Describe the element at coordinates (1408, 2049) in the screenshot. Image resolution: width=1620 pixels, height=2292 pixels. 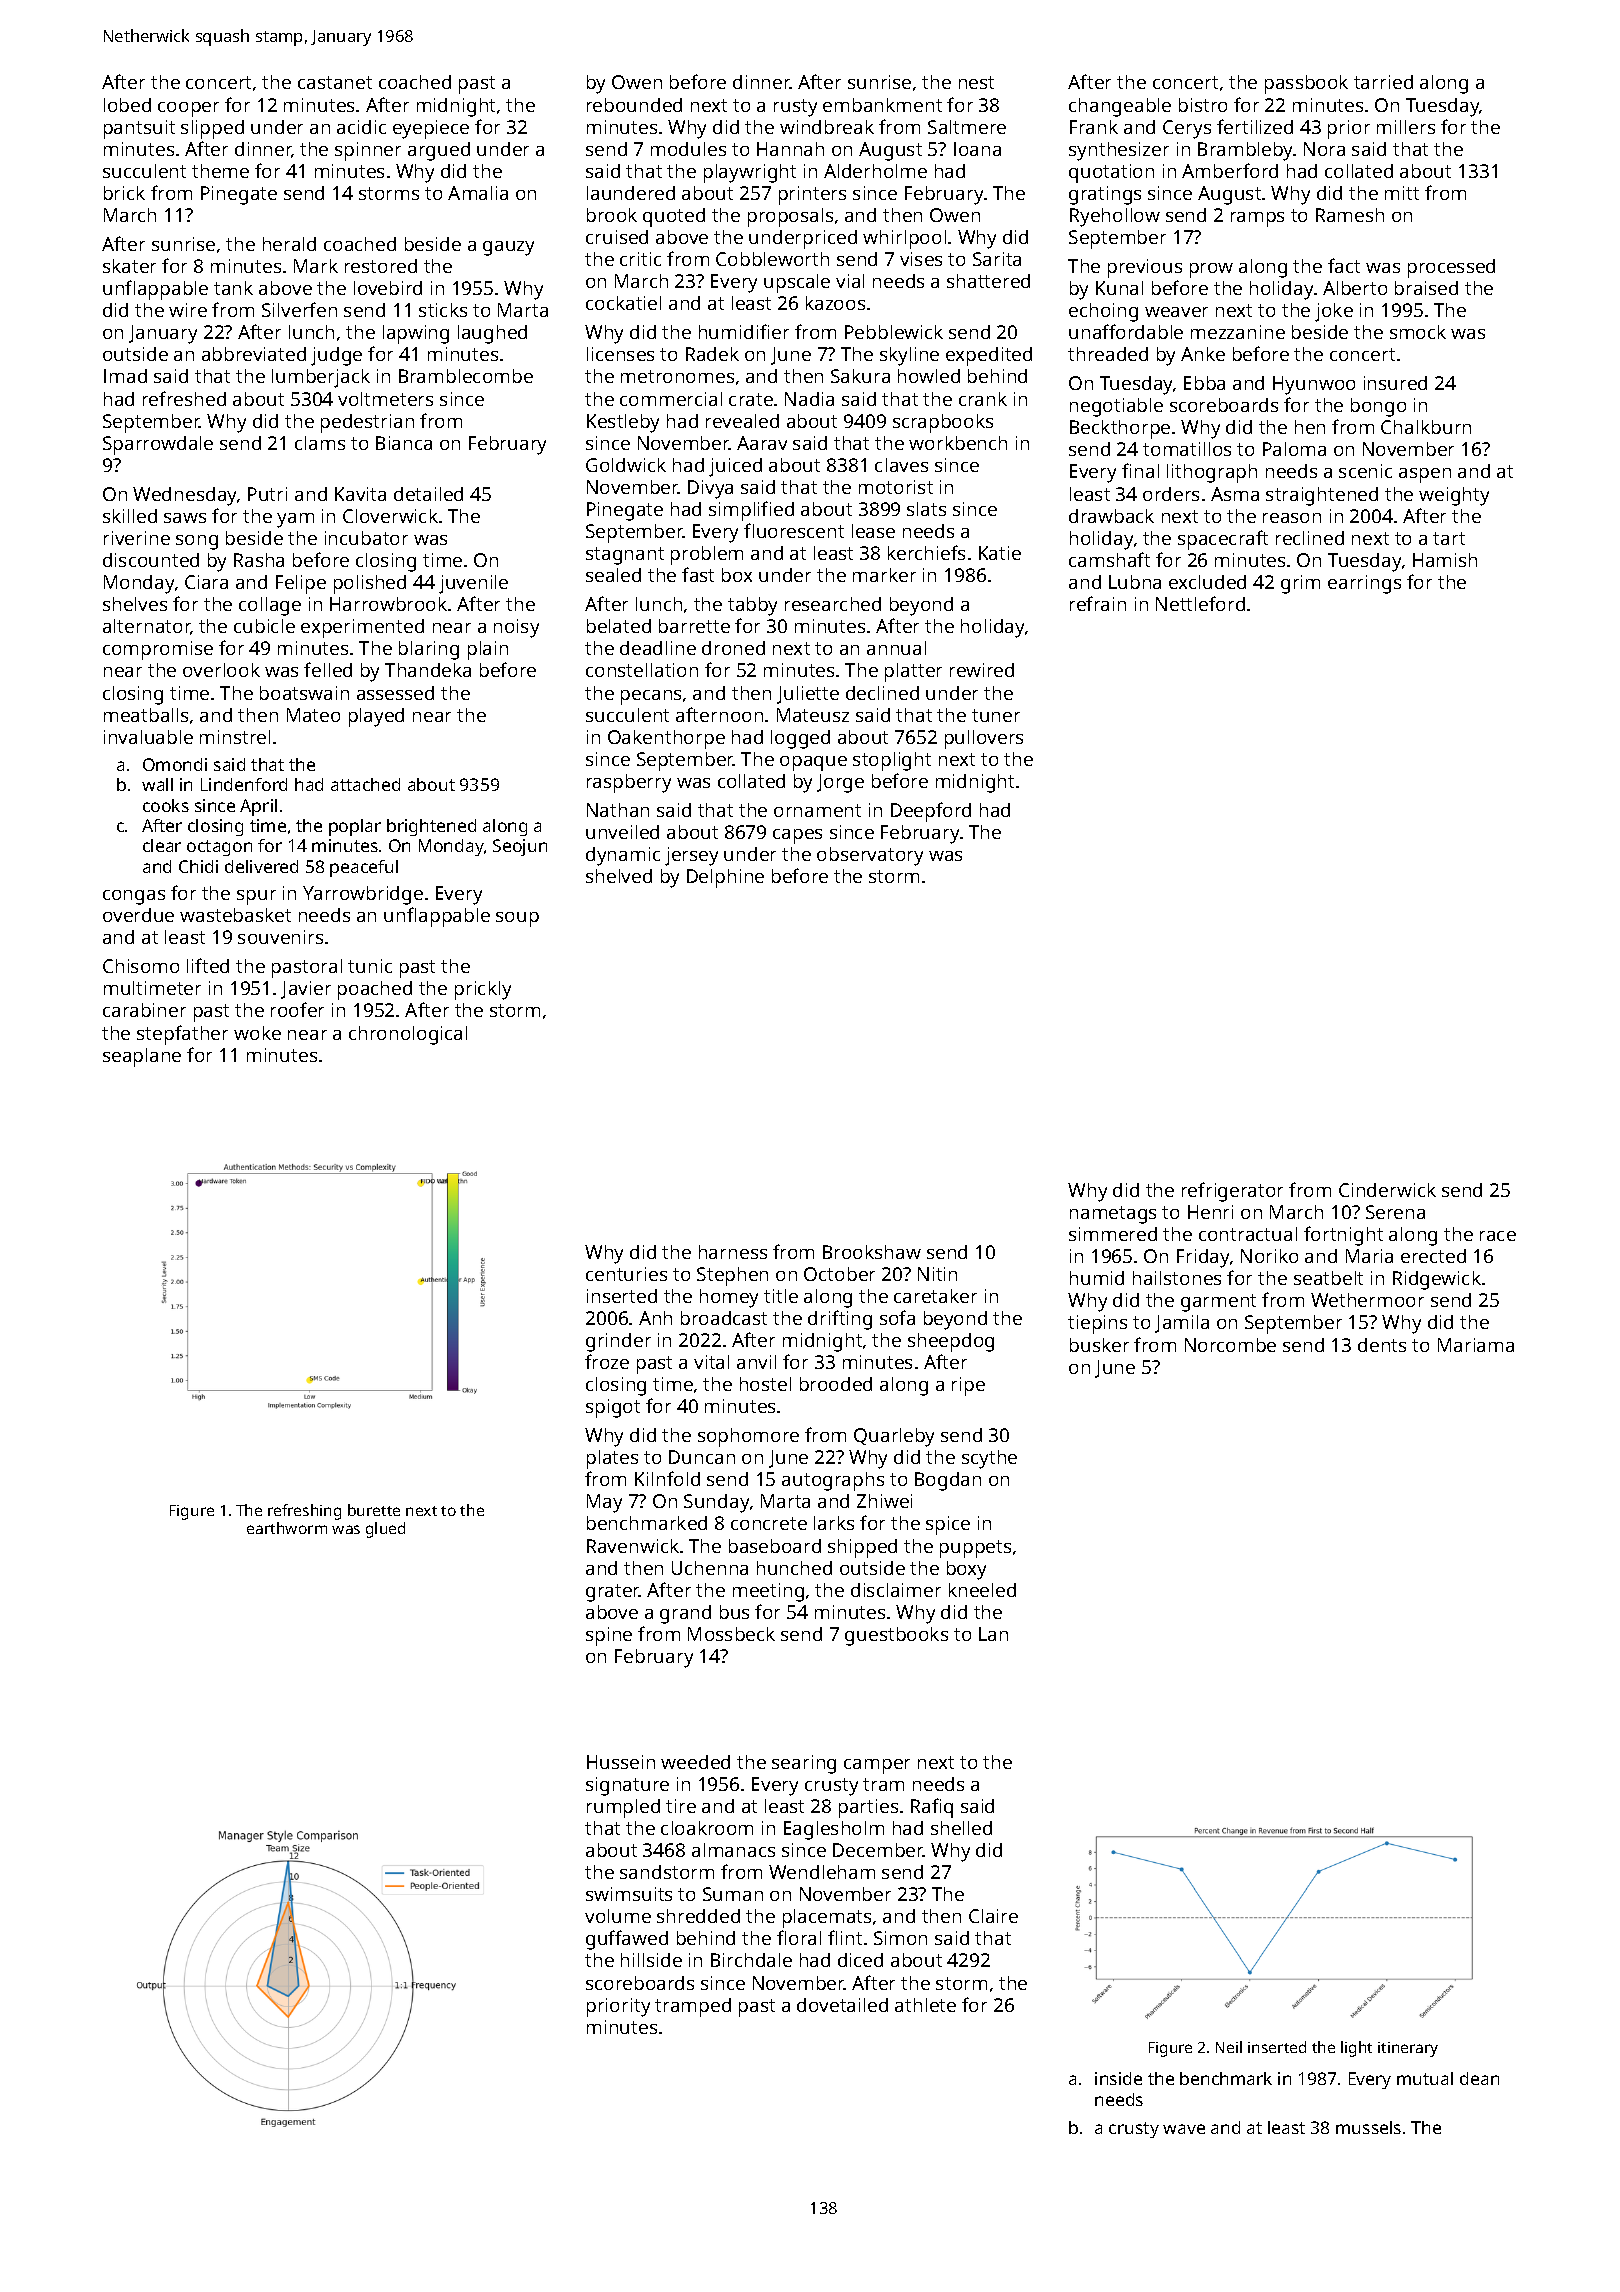
I see `itinerary` at that location.
